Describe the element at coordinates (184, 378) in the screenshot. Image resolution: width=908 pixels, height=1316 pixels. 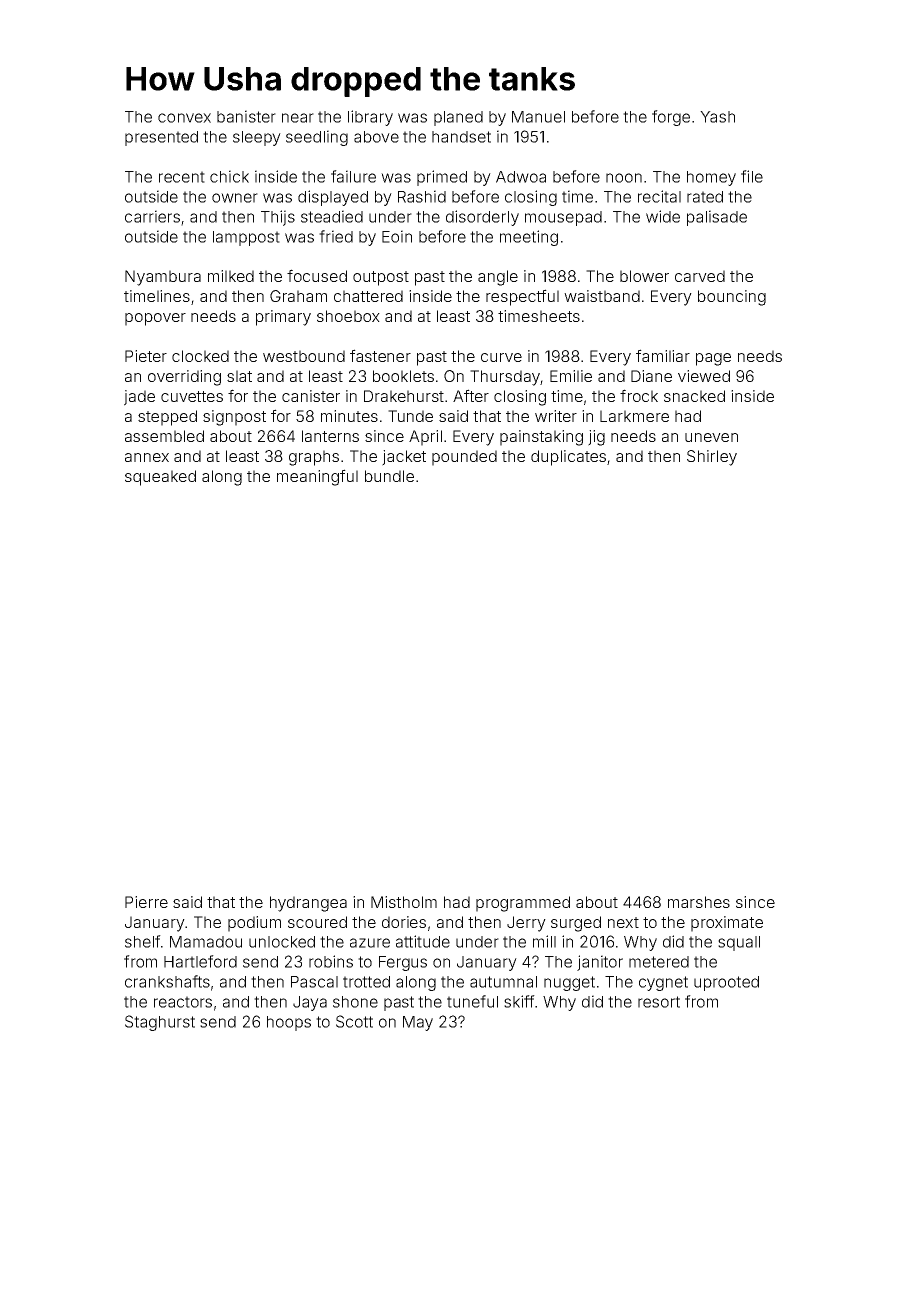
I see `overriding` at that location.
